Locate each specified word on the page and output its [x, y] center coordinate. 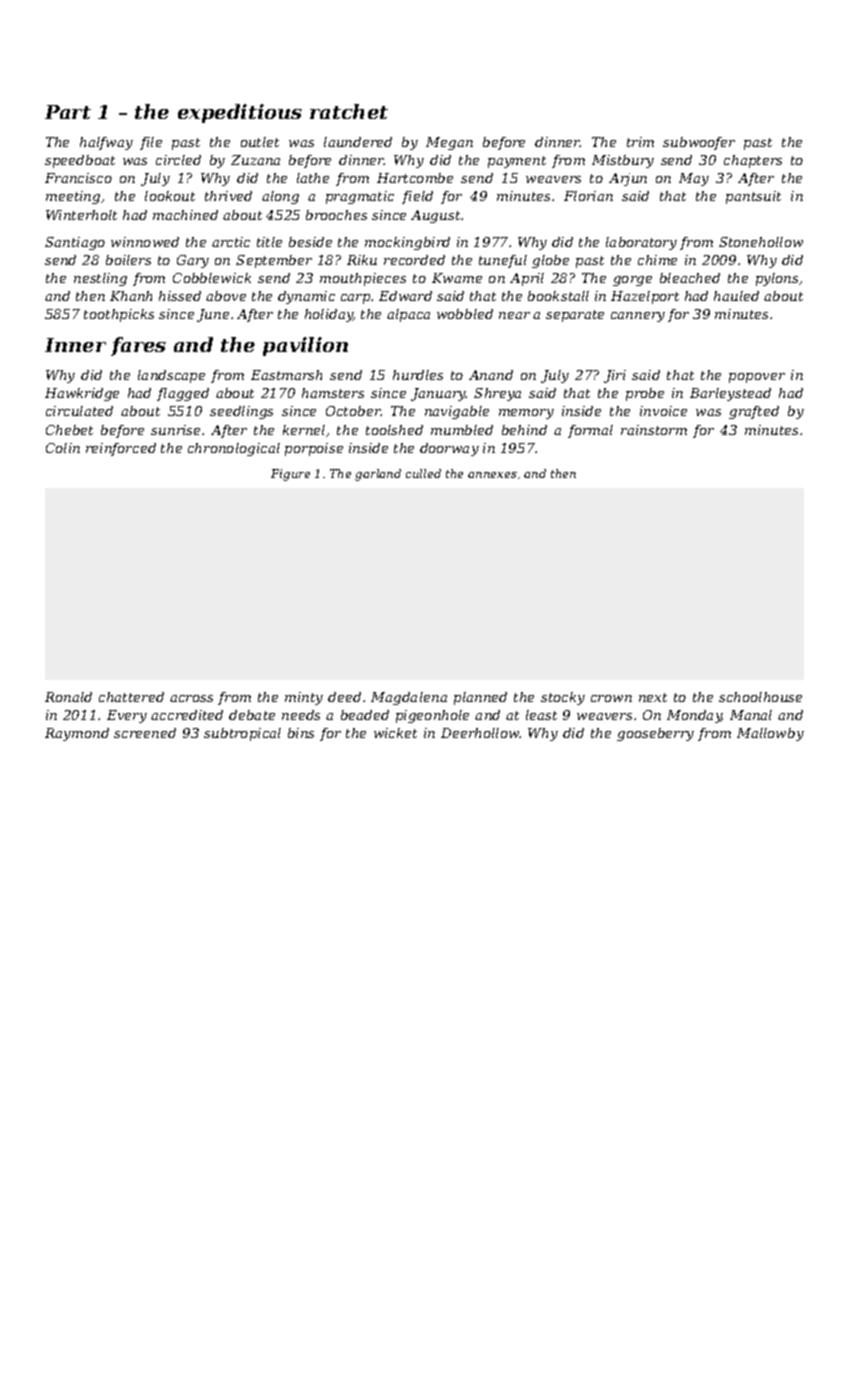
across [191, 698]
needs [301, 715]
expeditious [240, 113]
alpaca [408, 315]
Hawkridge [82, 394]
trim [640, 142]
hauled [736, 296]
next [653, 697]
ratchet [349, 111]
